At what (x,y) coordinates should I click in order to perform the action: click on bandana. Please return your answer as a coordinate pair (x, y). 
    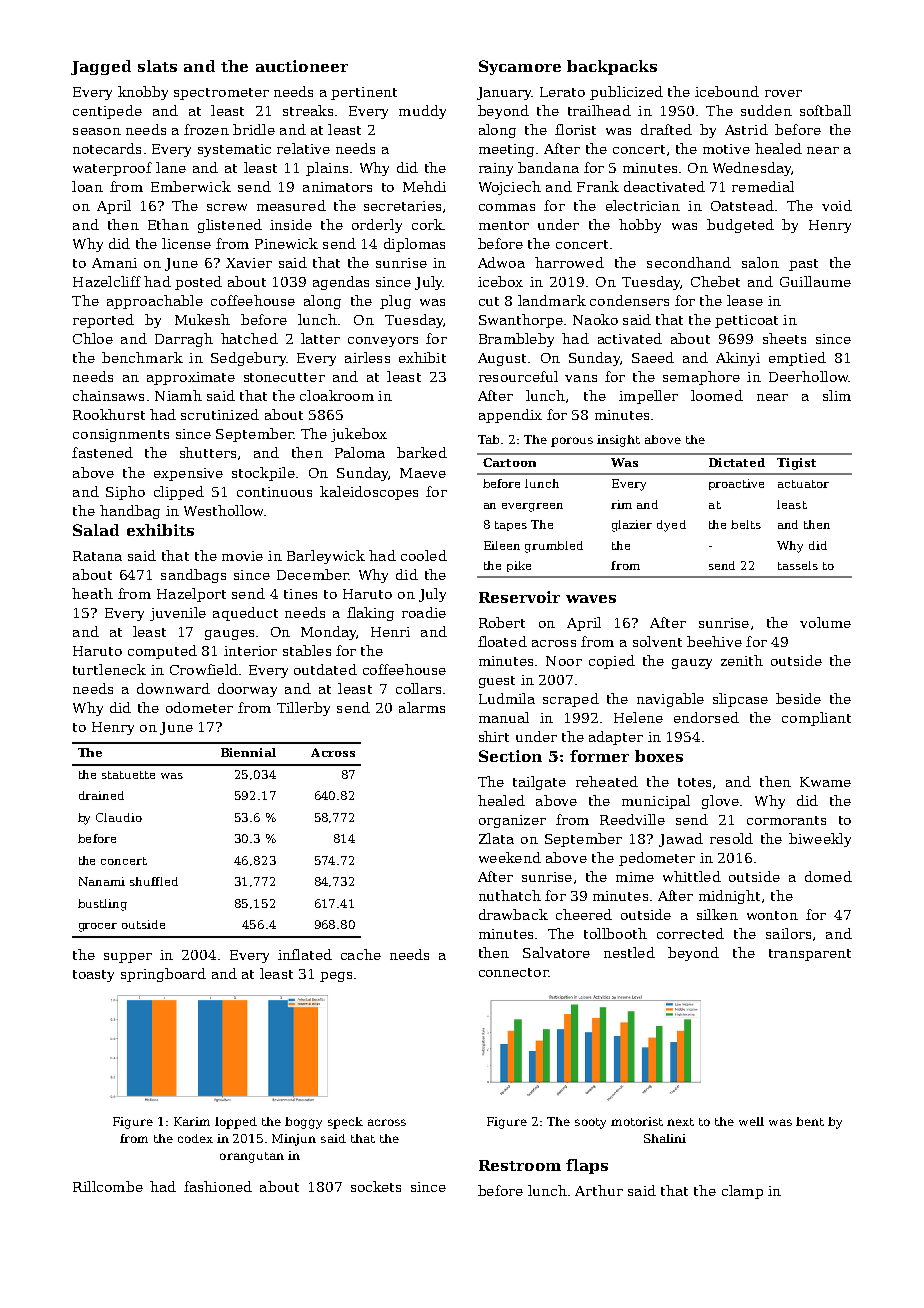
    Looking at the image, I should click on (548, 167).
